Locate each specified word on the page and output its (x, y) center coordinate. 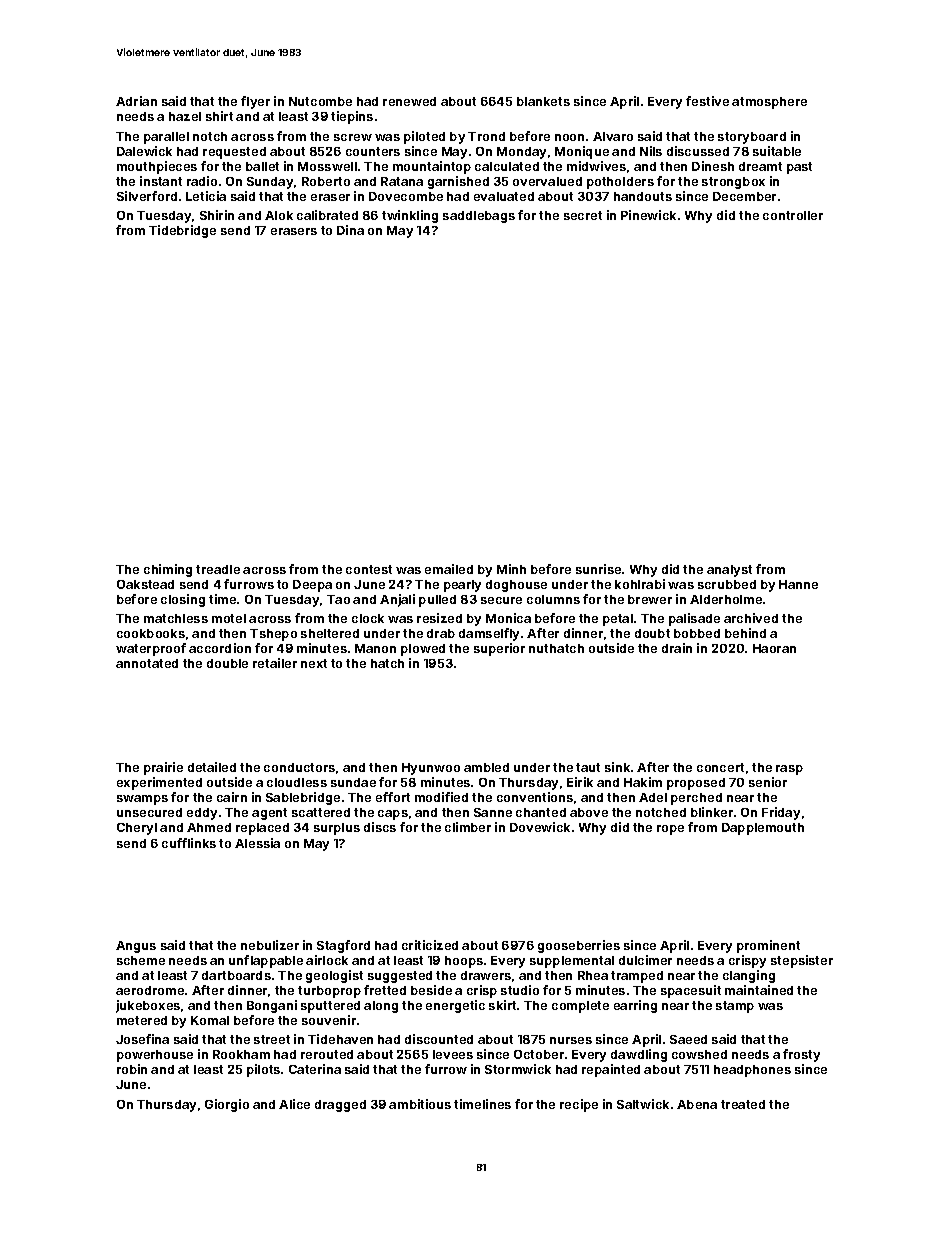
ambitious (420, 1104)
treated (743, 1104)
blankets (543, 101)
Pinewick (648, 215)
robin (132, 1069)
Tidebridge (182, 231)
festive (707, 101)
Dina (350, 230)
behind (745, 633)
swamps (142, 800)
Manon (375, 648)
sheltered (330, 633)
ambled (486, 767)
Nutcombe (320, 101)
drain (677, 648)
